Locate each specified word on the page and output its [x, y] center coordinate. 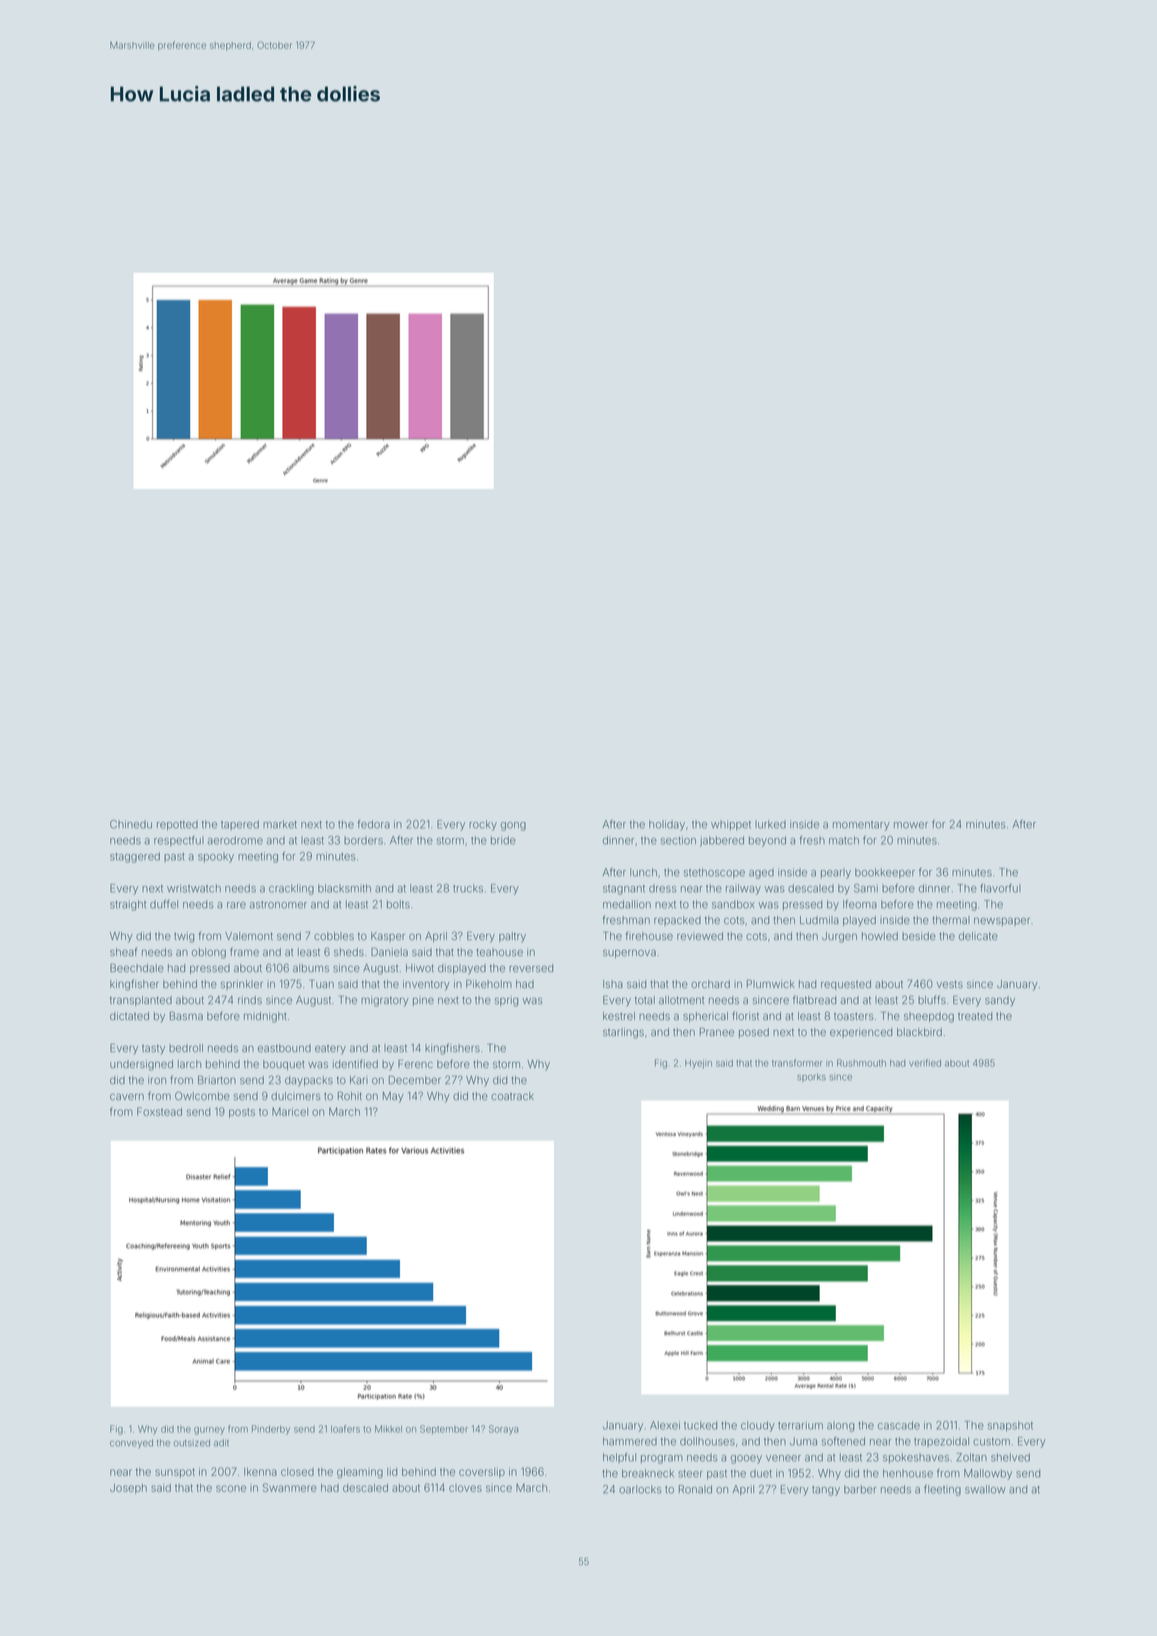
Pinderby [271, 1430]
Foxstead [159, 1111]
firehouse [649, 935]
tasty [153, 1049]
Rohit [350, 1096]
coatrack [512, 1096]
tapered [240, 825]
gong [513, 826]
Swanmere [290, 1487]
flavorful [1000, 888]
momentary [861, 826]
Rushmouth [861, 1063]
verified [925, 1063]
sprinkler [242, 985]
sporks [811, 1077]
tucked [700, 1425]
